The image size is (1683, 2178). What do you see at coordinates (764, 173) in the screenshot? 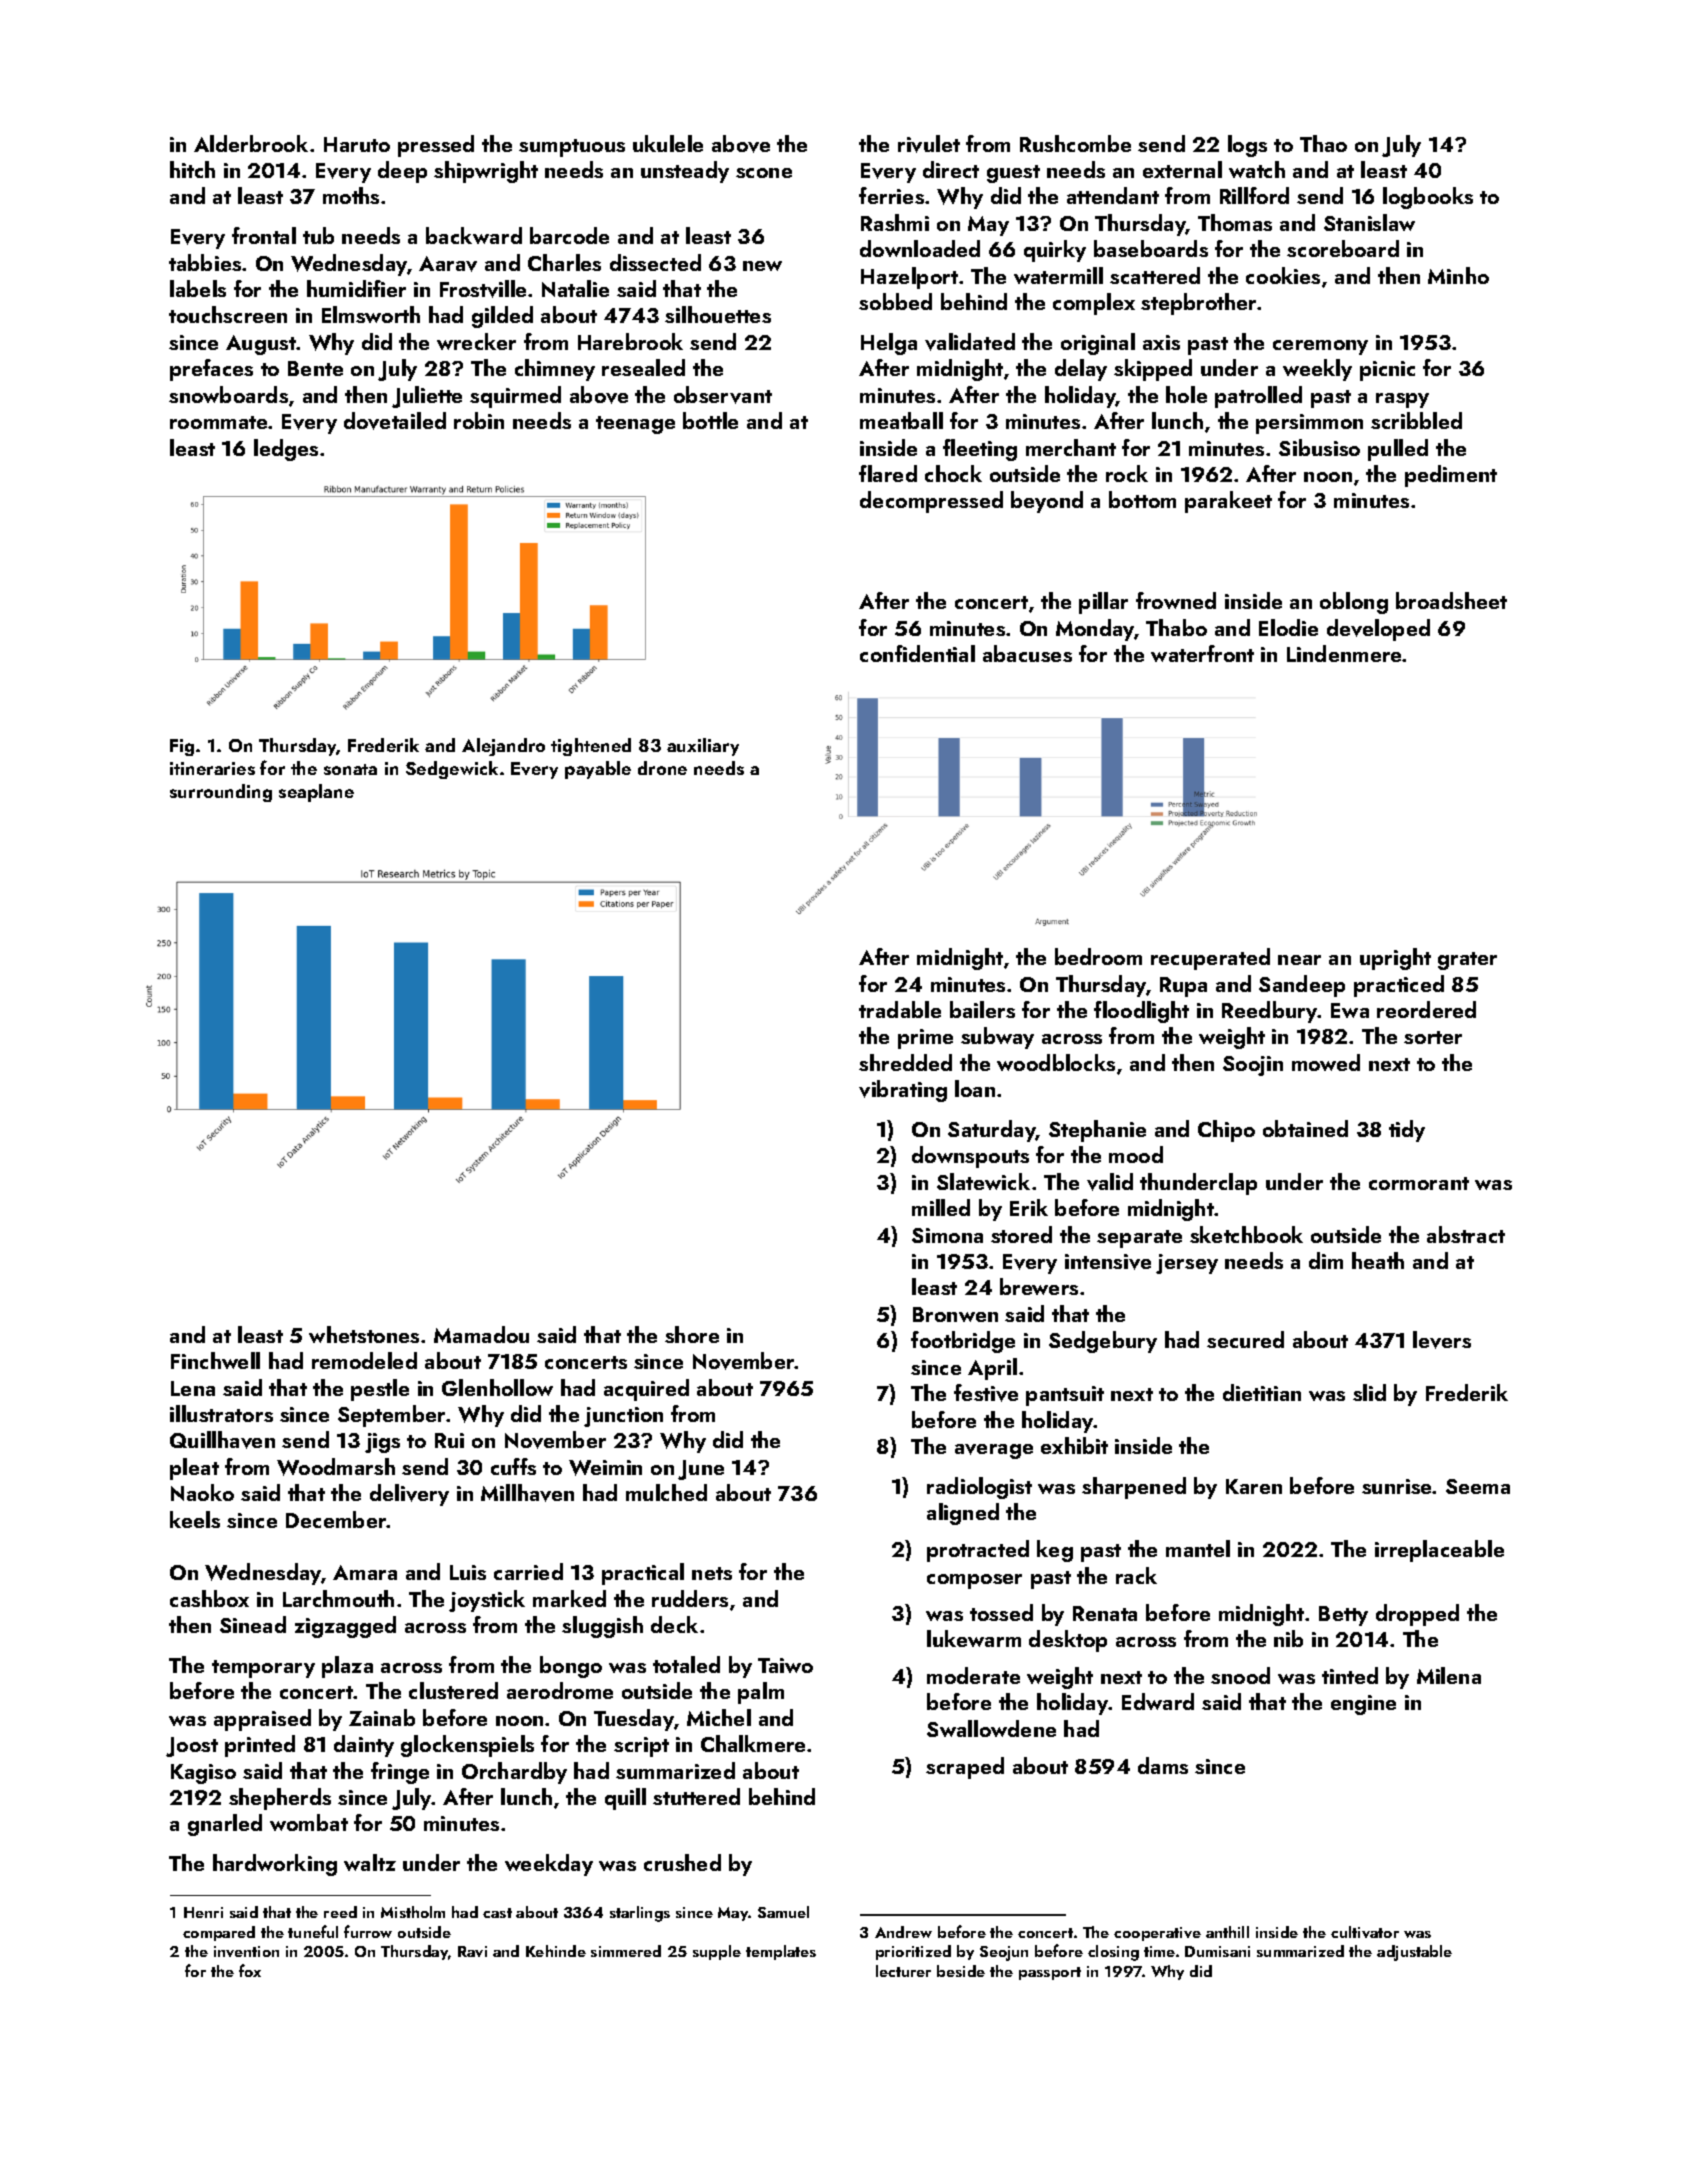
I see `scone` at bounding box center [764, 173].
